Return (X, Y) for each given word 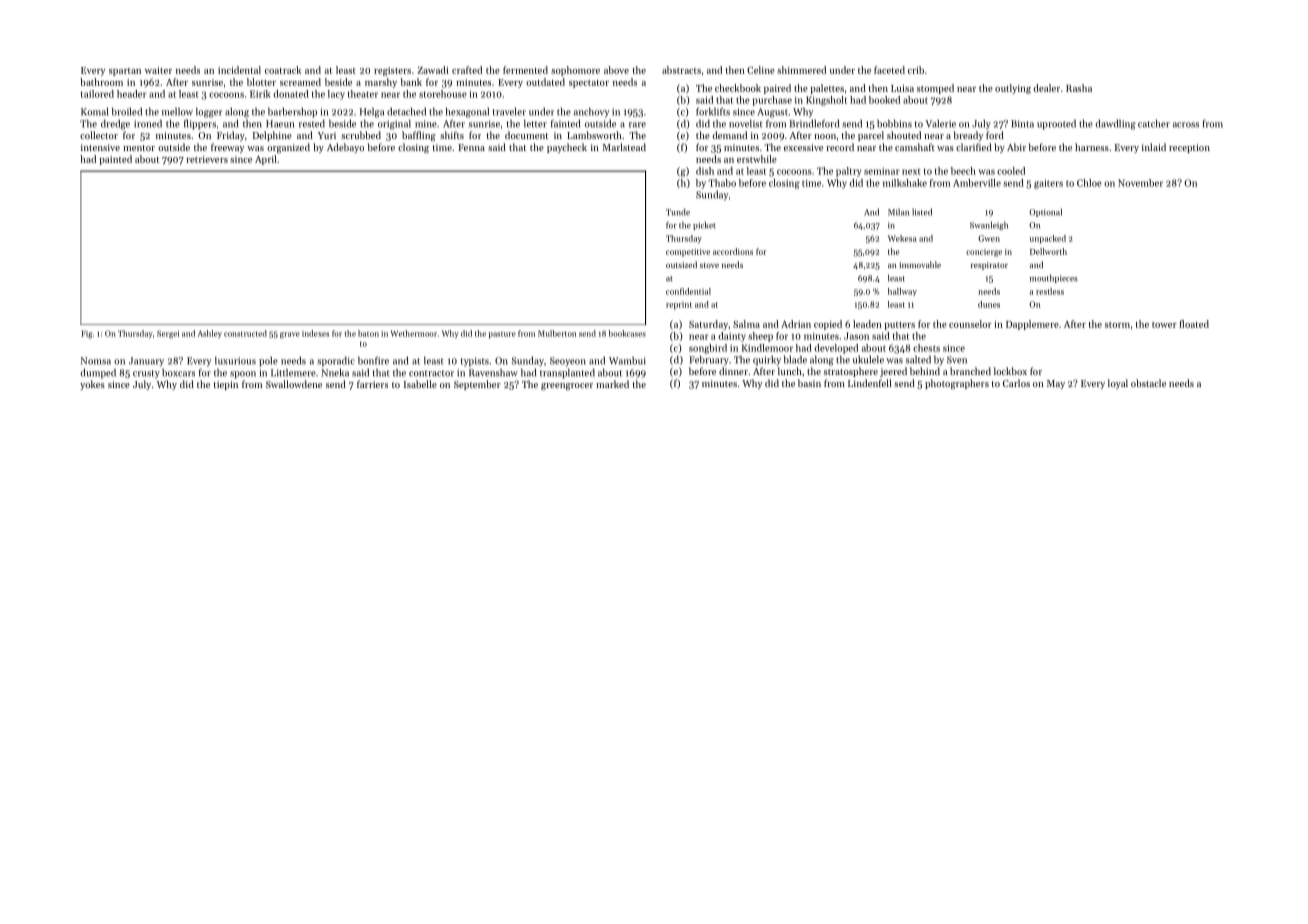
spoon (243, 375)
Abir (1016, 147)
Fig (86, 334)
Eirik (260, 94)
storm (1117, 325)
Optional (1045, 213)
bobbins (894, 124)
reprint (679, 306)
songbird (708, 349)
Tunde (678, 212)
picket (704, 226)
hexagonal (467, 113)
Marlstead (624, 147)
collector (99, 135)
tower (1164, 325)
